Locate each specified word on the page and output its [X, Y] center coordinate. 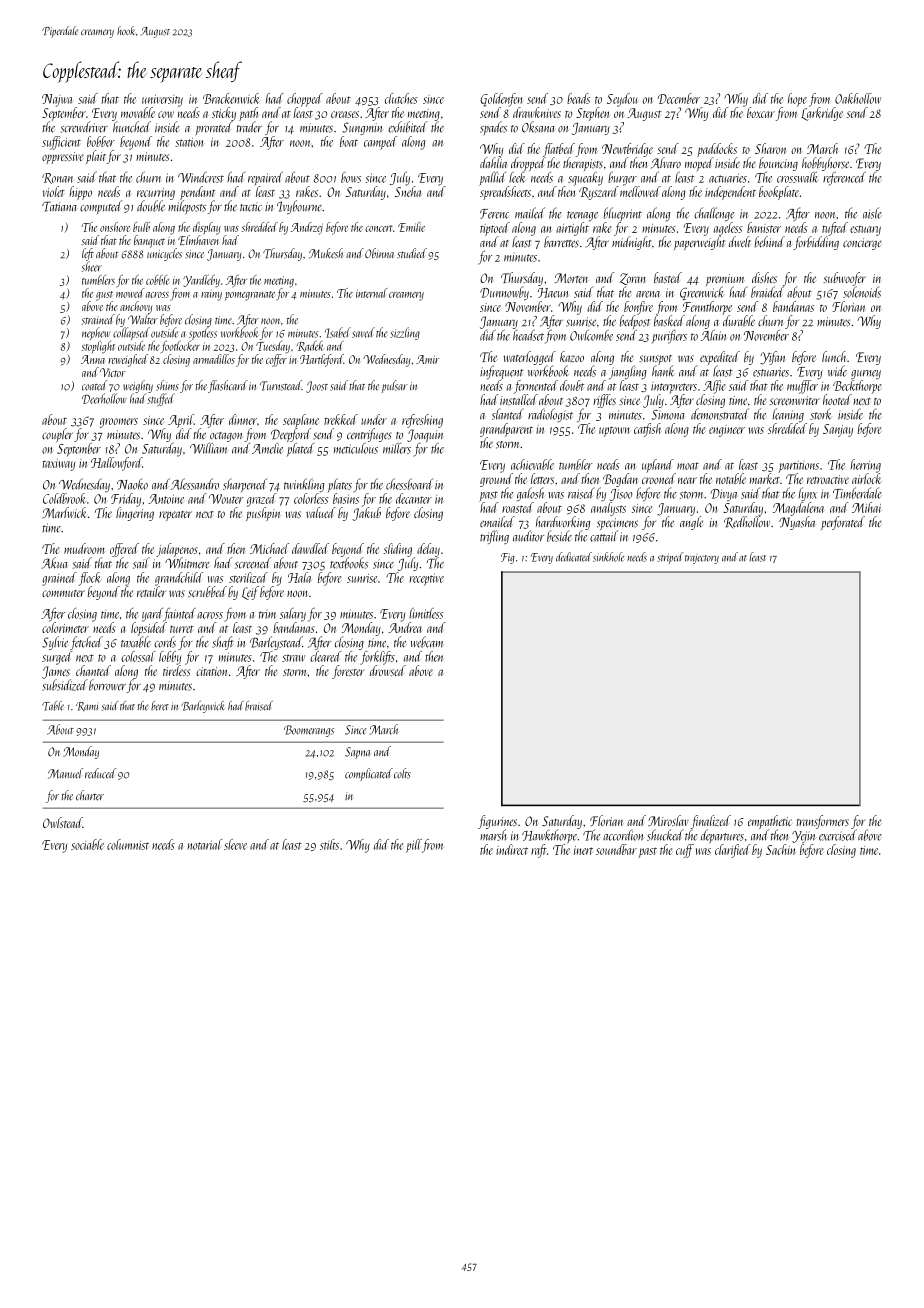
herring [865, 466]
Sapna [357, 753]
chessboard [409, 484]
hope [797, 100]
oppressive [63, 158]
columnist [128, 844]
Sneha [408, 191]
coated [95, 385]
